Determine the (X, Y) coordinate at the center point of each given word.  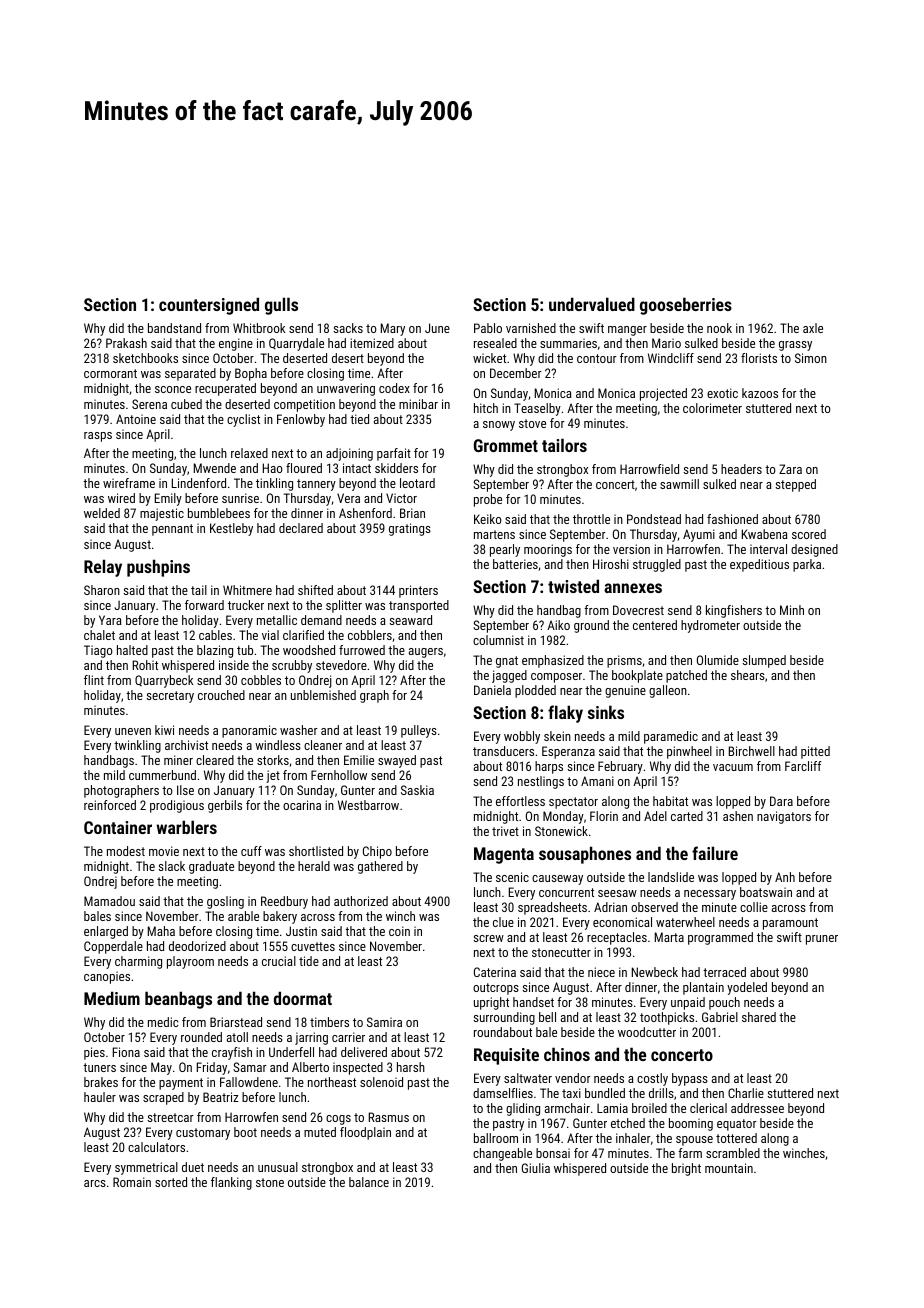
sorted (171, 1182)
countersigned (209, 306)
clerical (708, 1108)
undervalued (592, 304)
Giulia (536, 1168)
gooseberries (686, 306)
